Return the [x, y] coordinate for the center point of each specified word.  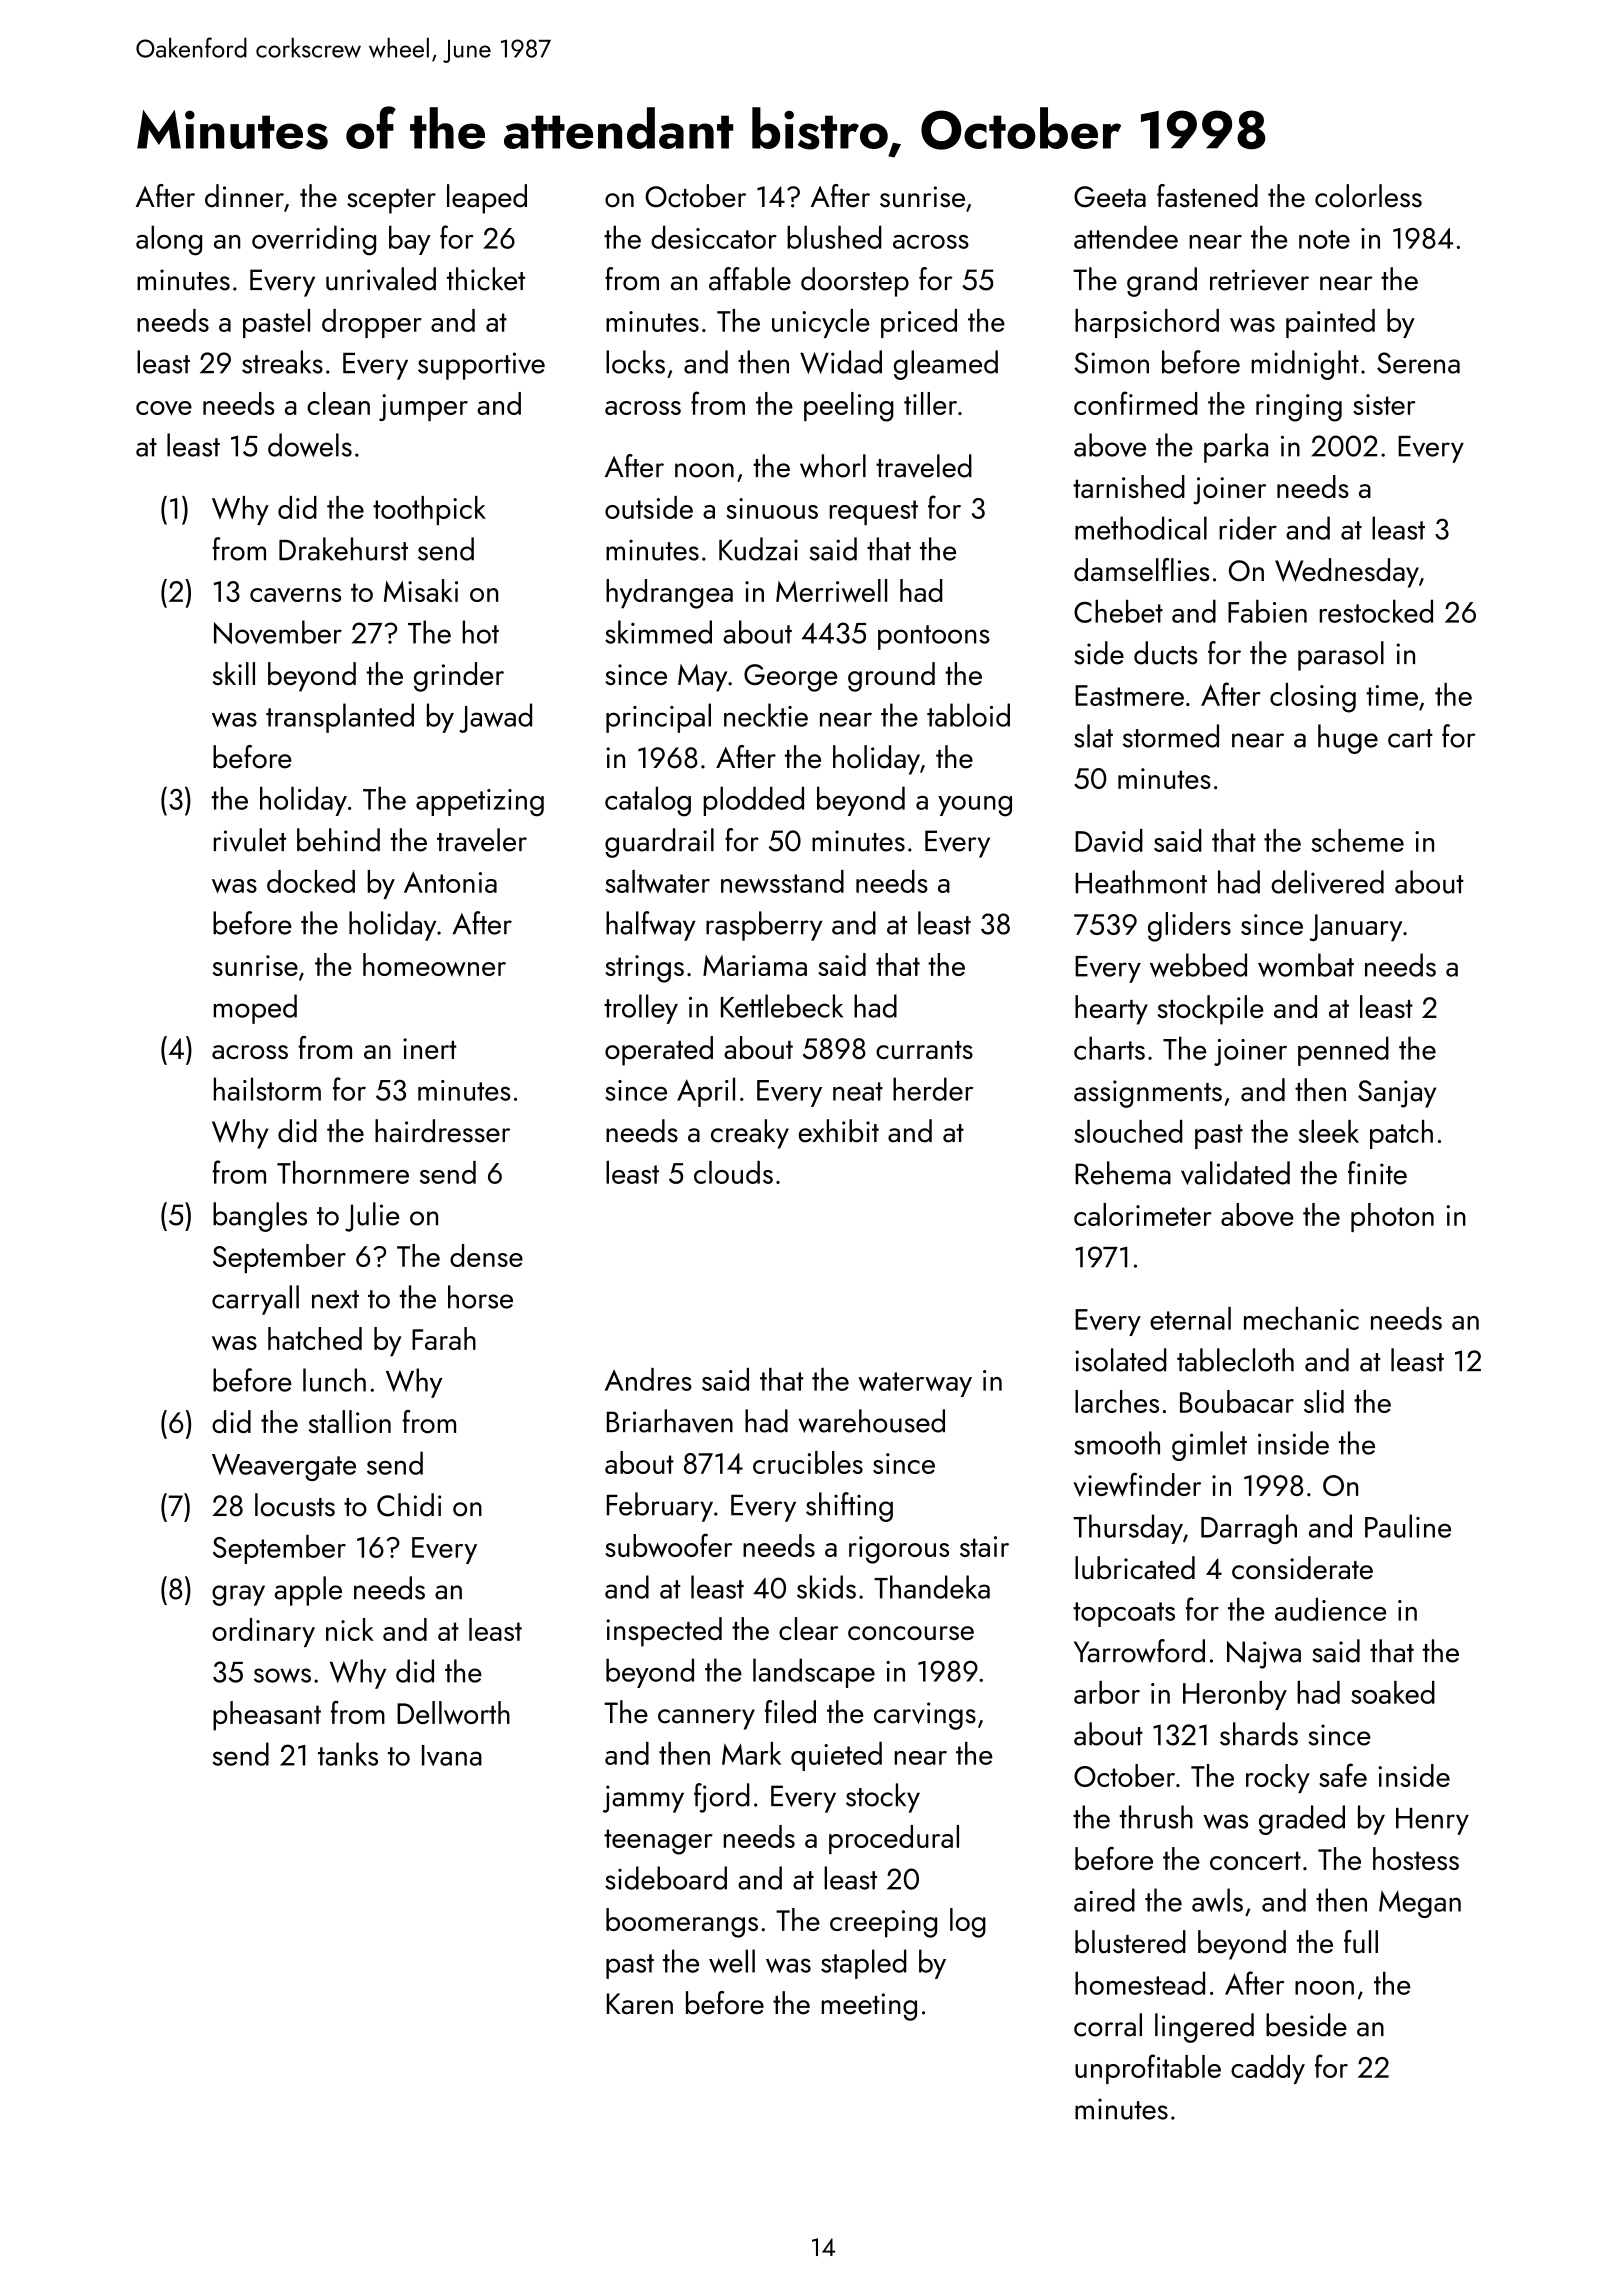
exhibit [838, 1131]
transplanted [340, 718]
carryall [255, 1300]
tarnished [1129, 486]
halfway [651, 926]
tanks [348, 1754]
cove [164, 408]
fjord [722, 1798]
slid [1324, 1401]
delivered [1327, 882]
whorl [833, 466]
